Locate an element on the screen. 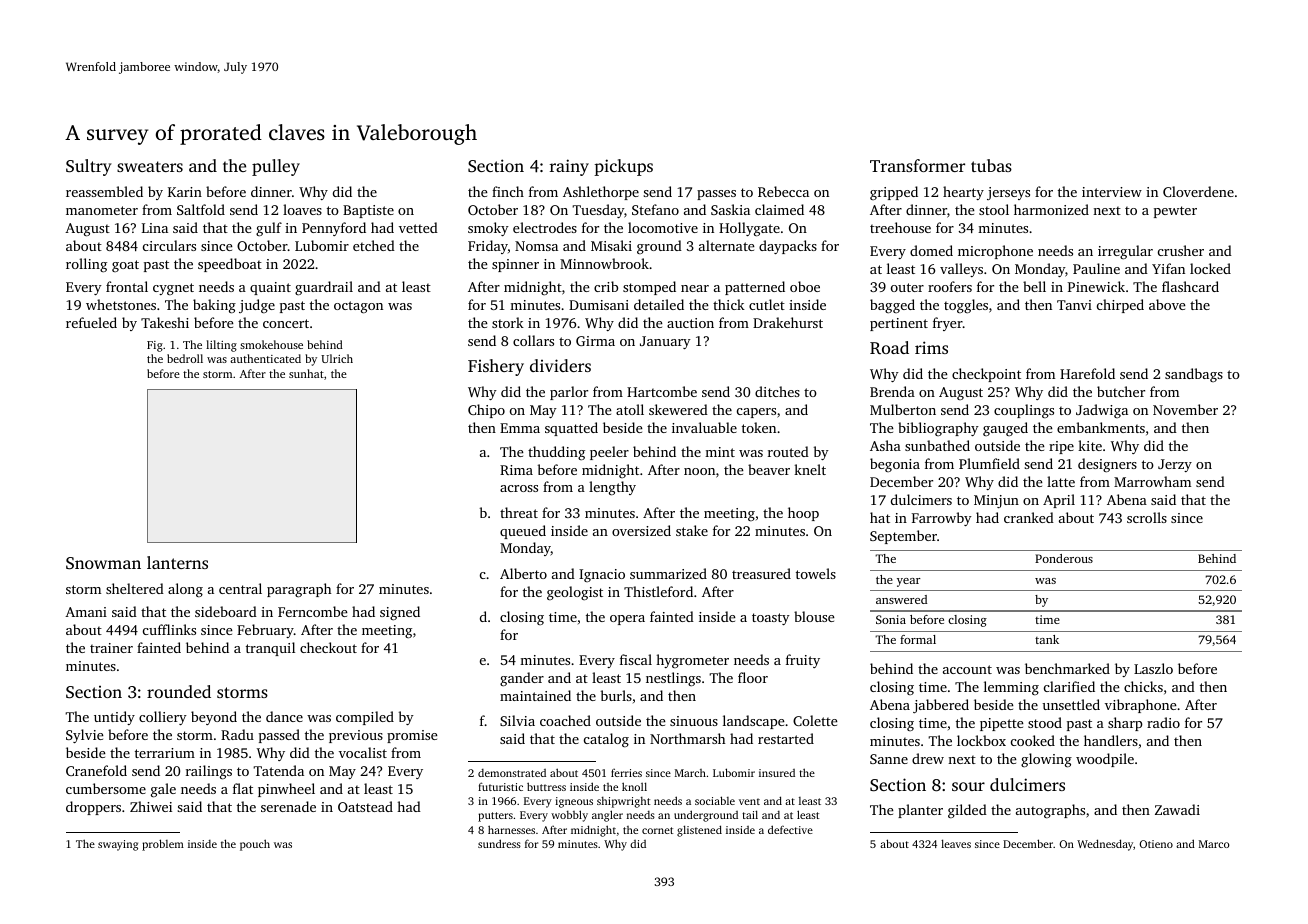 The image size is (1308, 924). floor is located at coordinates (753, 677).
